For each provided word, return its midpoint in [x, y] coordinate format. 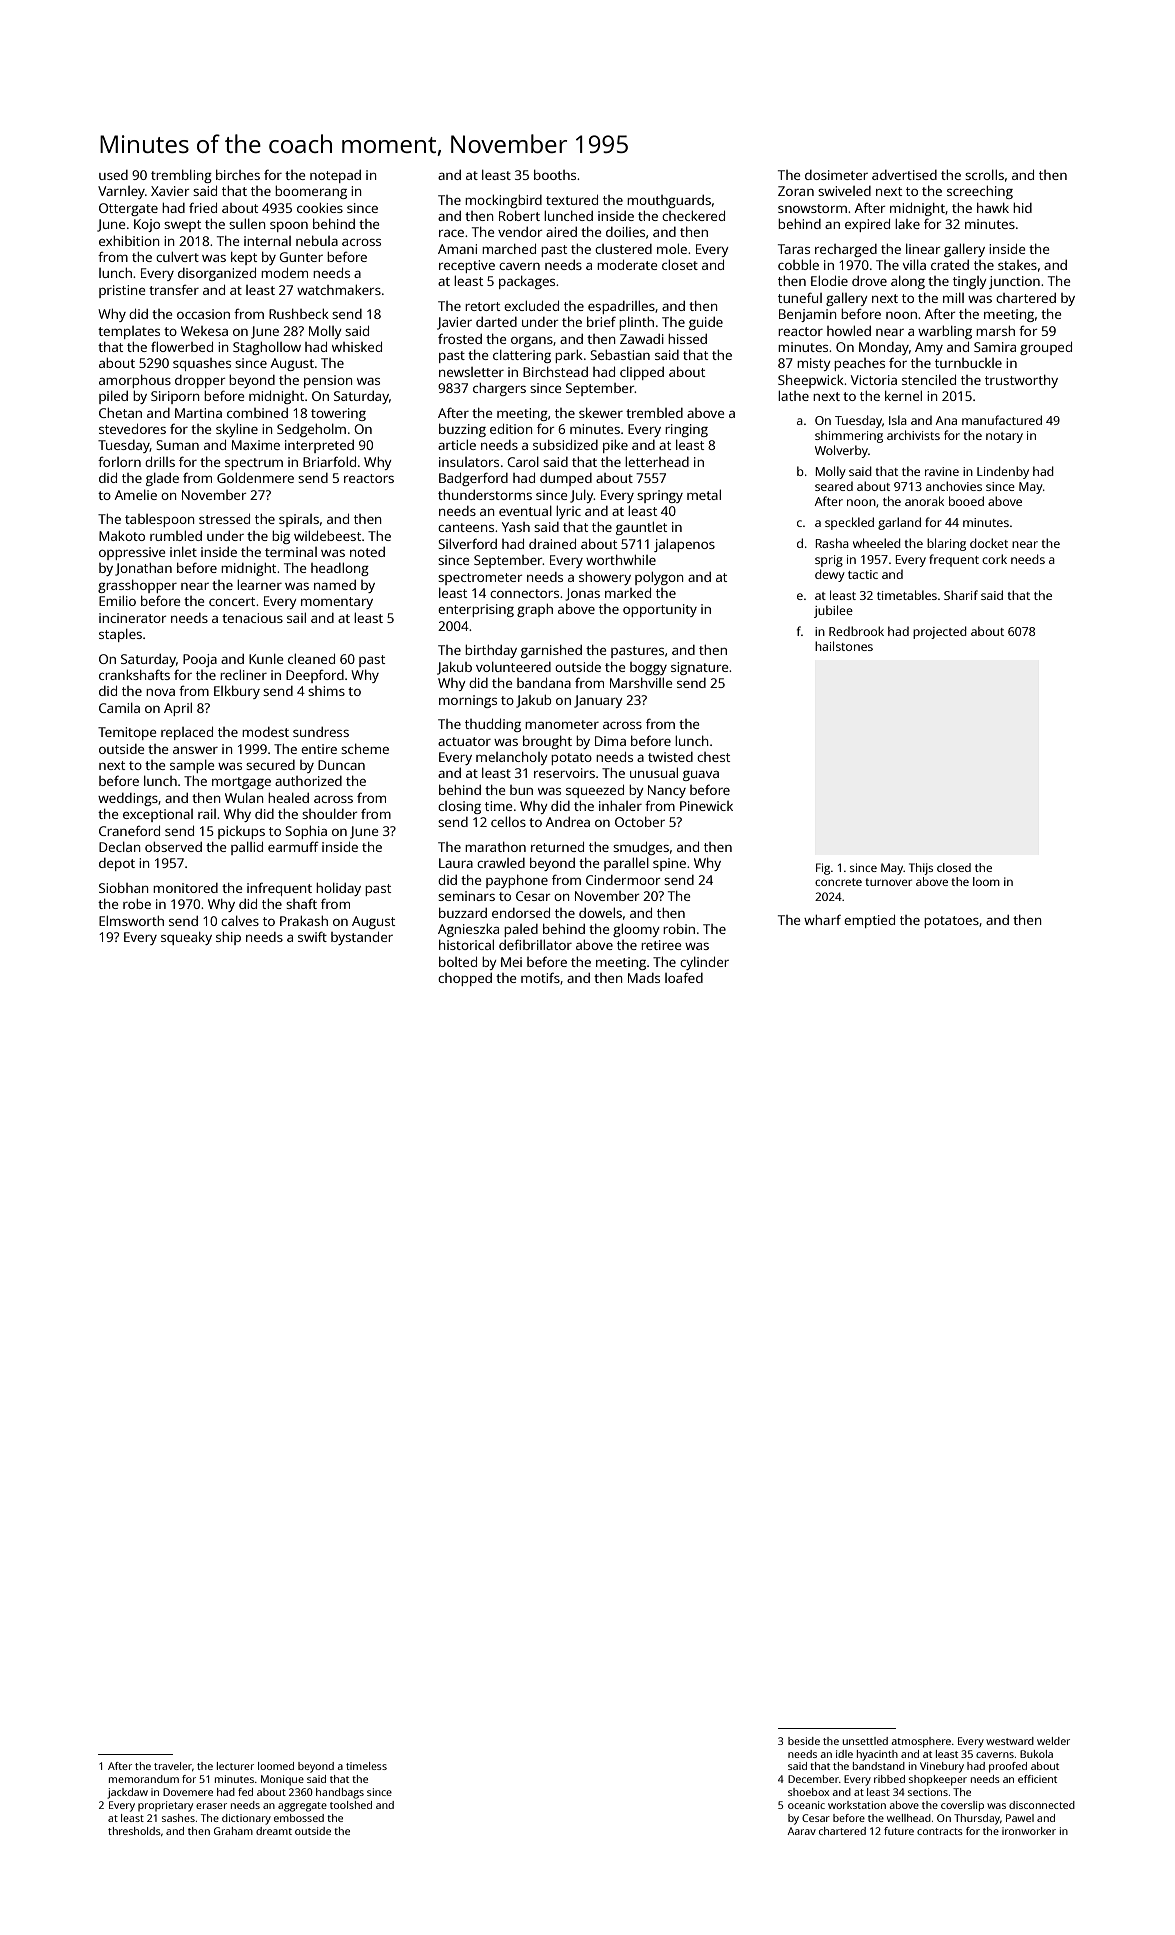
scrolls [984, 175]
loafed [684, 977]
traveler [173, 1766]
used [113, 175]
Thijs [921, 869]
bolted [458, 961]
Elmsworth [131, 921]
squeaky [186, 938]
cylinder [704, 963]
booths [555, 175]
